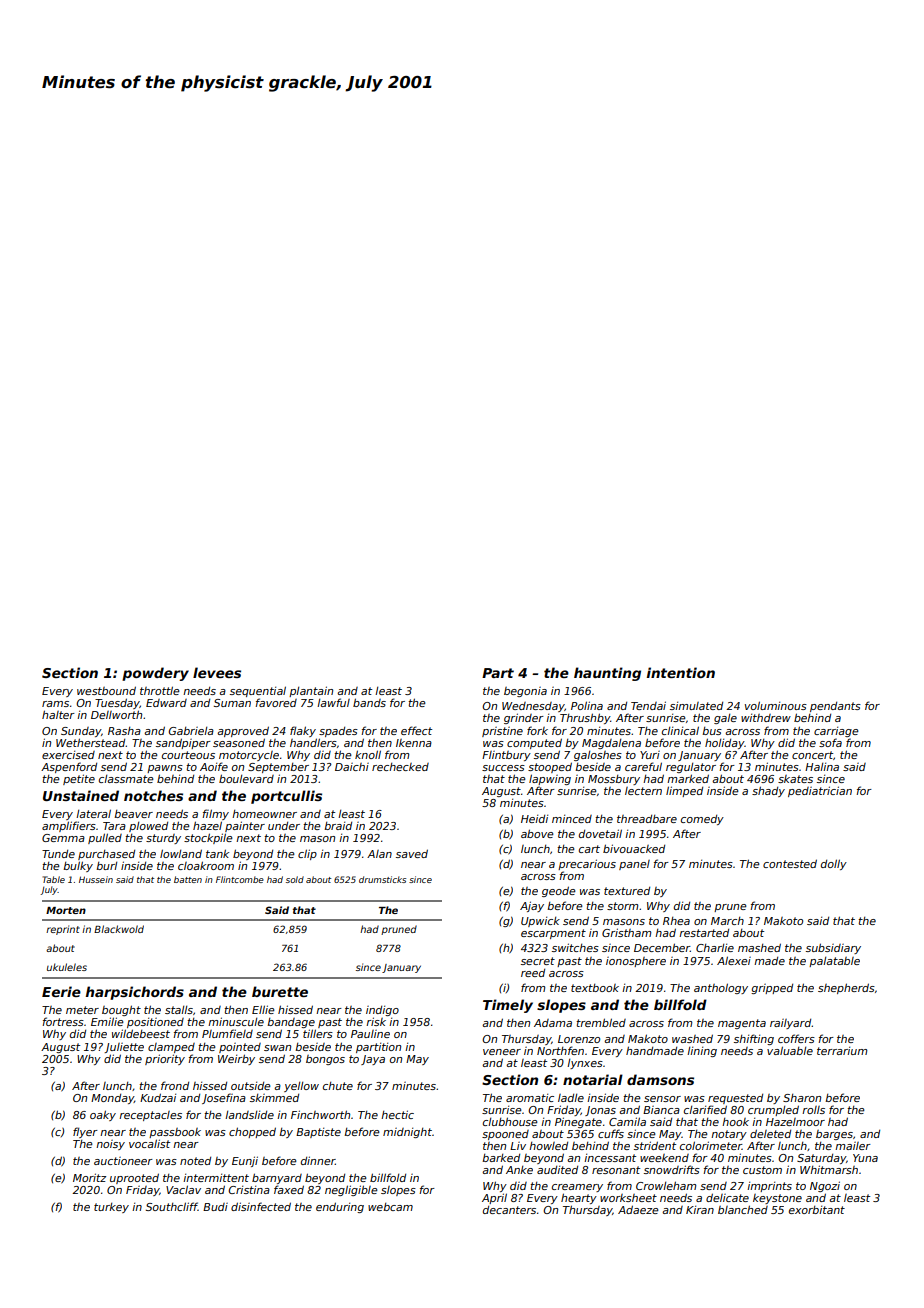 The image size is (924, 1308). Describe the element at coordinates (111, 1208) in the screenshot. I see `turkey` at that location.
